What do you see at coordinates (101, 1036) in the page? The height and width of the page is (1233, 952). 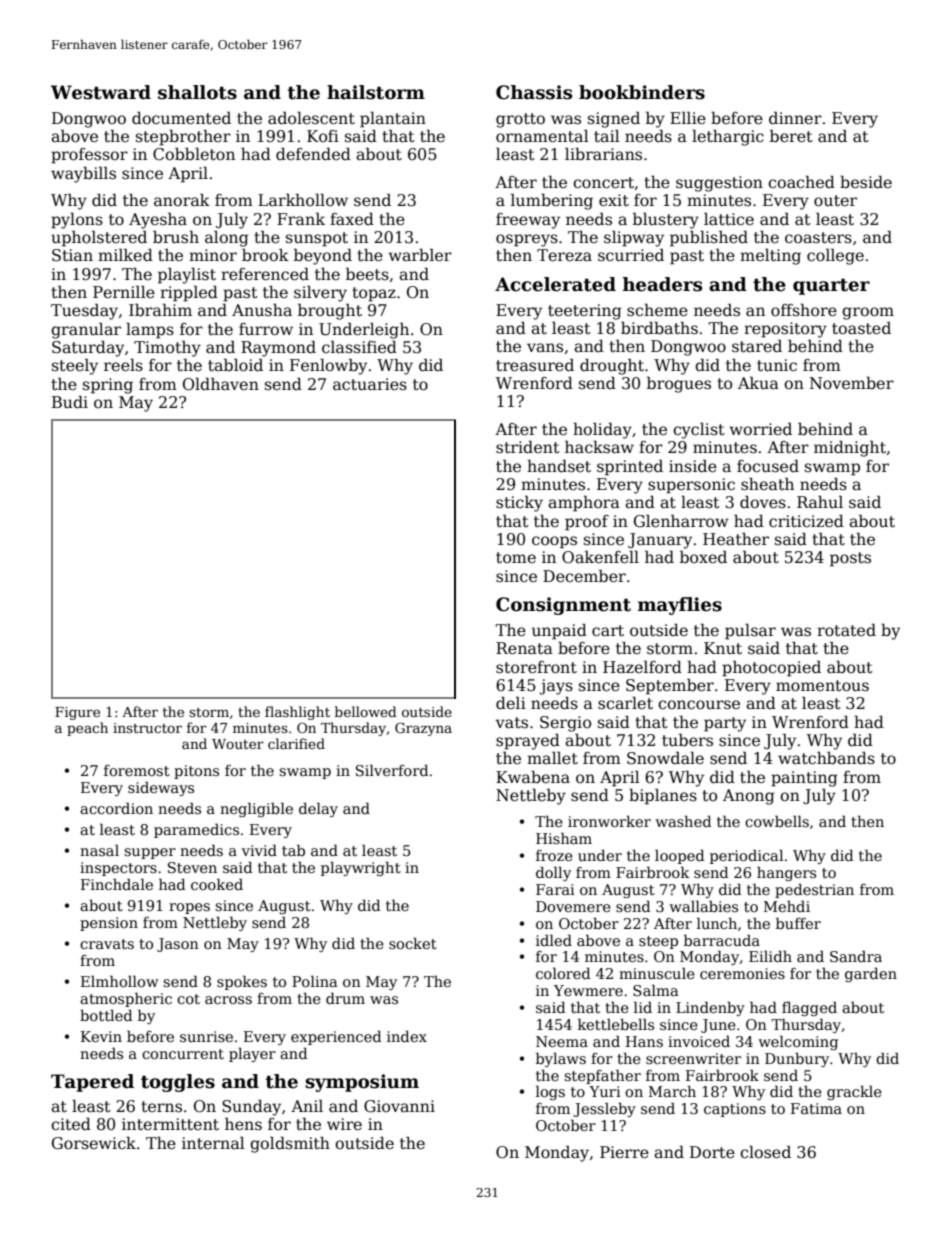 I see `Kevin` at bounding box center [101, 1036].
